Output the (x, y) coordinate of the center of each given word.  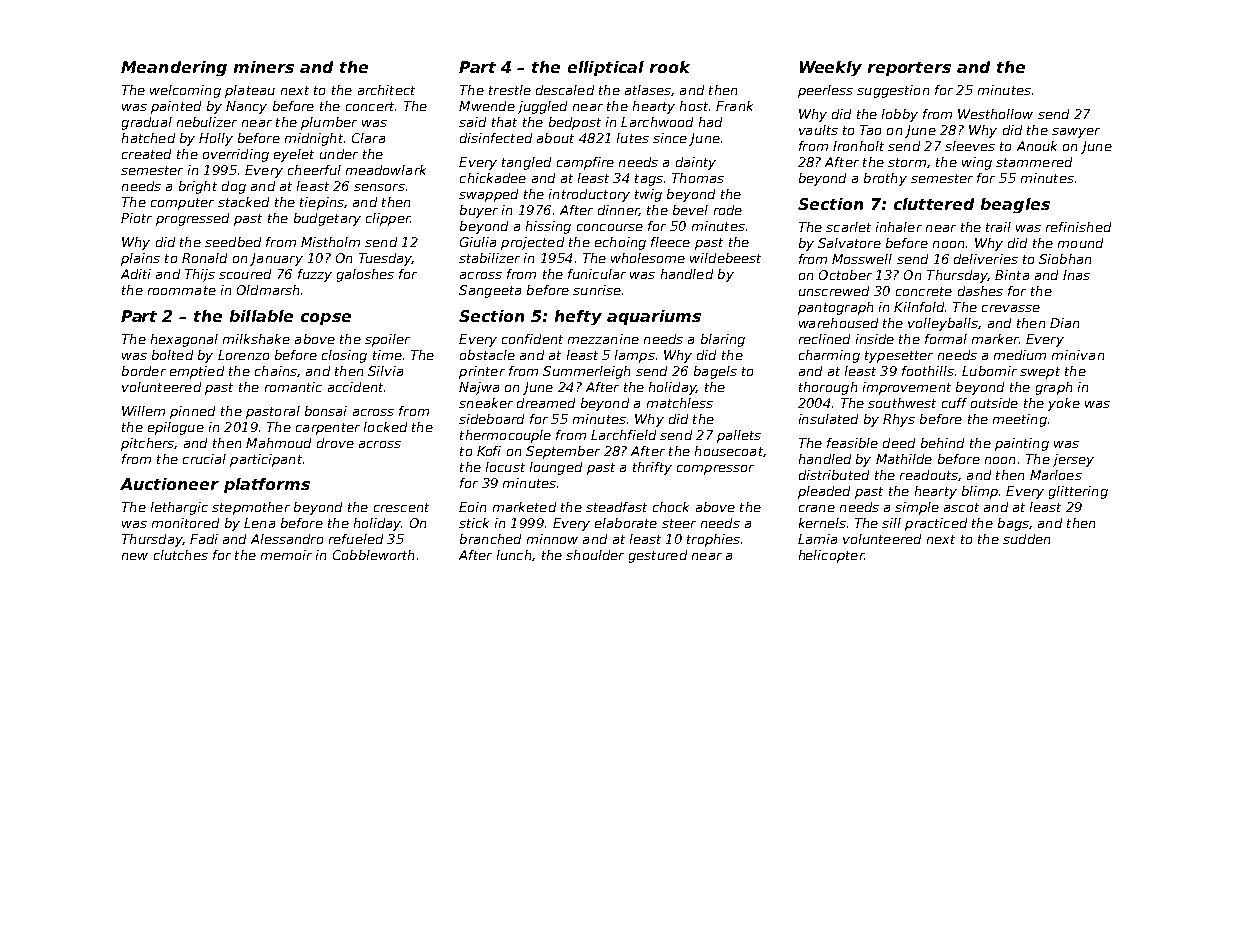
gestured (658, 556)
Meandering (174, 68)
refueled (356, 539)
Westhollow (995, 114)
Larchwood (657, 122)
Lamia (817, 539)
